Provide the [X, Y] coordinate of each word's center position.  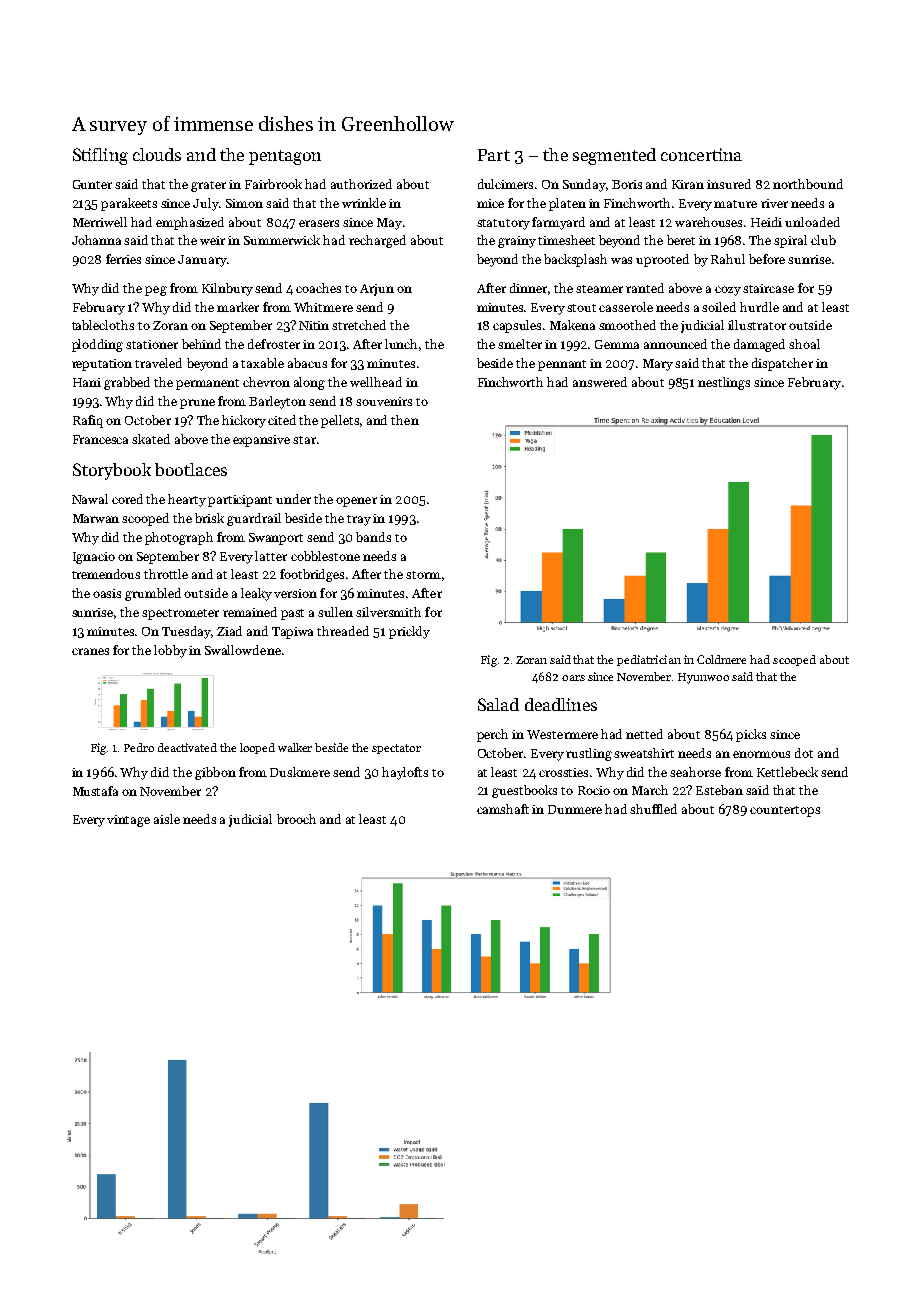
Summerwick [282, 240]
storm [423, 575]
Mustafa [95, 791]
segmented [614, 156]
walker [295, 747]
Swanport [276, 539]
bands [373, 537]
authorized [361, 184]
